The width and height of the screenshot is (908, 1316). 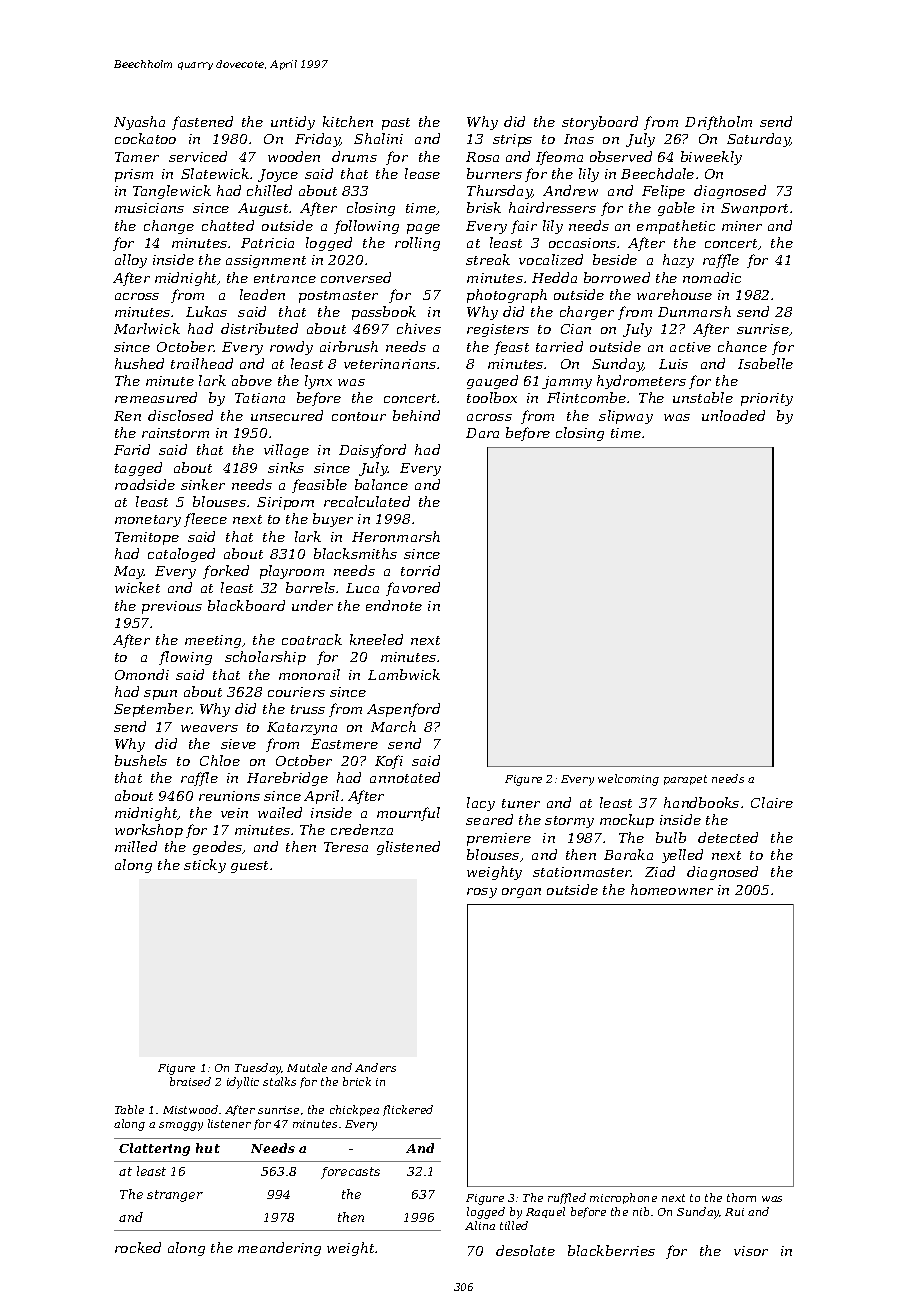 What do you see at coordinates (600, 123) in the screenshot?
I see `storyboard` at bounding box center [600, 123].
